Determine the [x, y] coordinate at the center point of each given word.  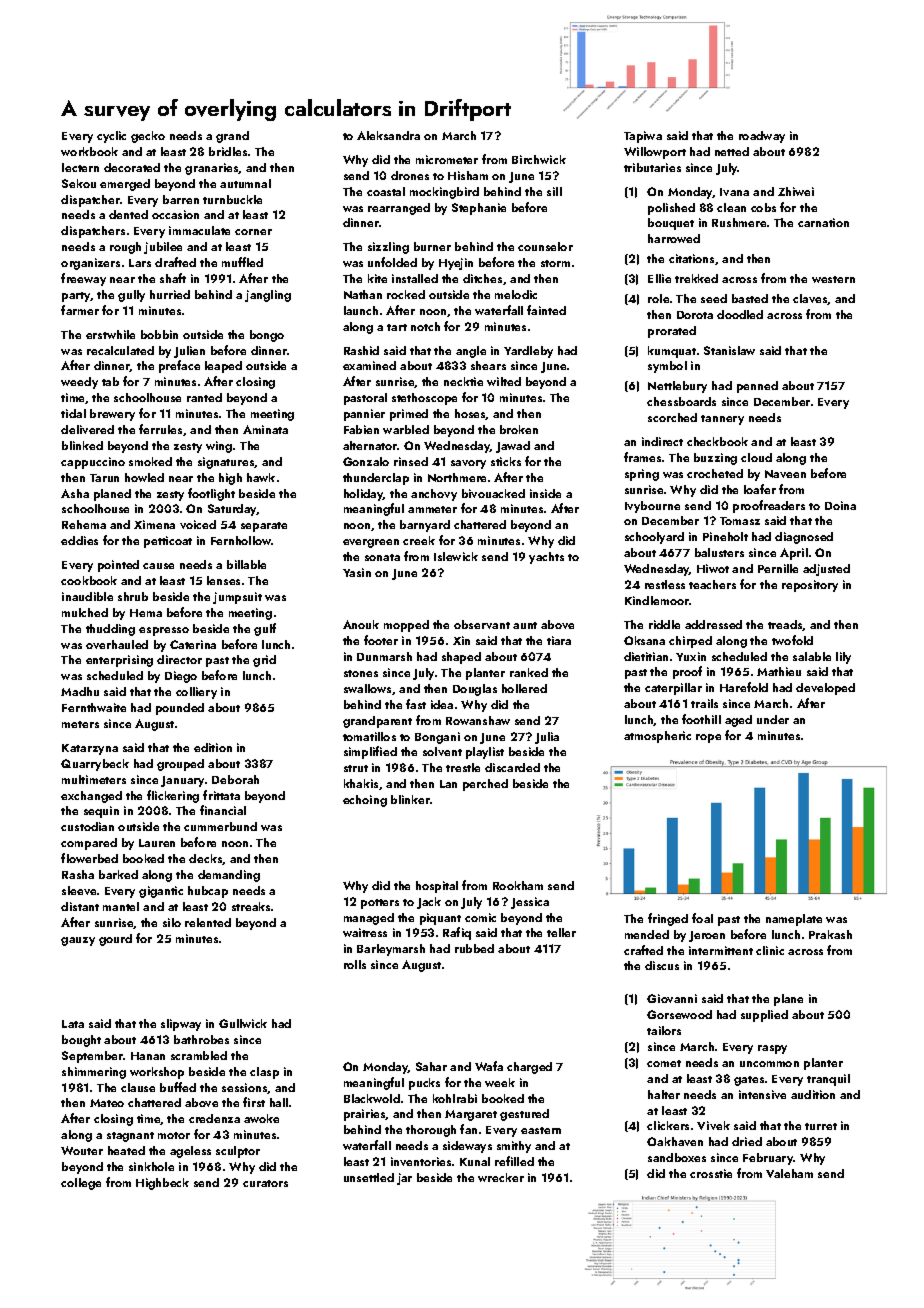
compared [89, 844]
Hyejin [456, 264]
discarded [512, 767]
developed [825, 689]
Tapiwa [643, 137]
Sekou [79, 183]
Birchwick [539, 159]
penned [757, 387]
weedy [79, 383]
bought [81, 1041]
